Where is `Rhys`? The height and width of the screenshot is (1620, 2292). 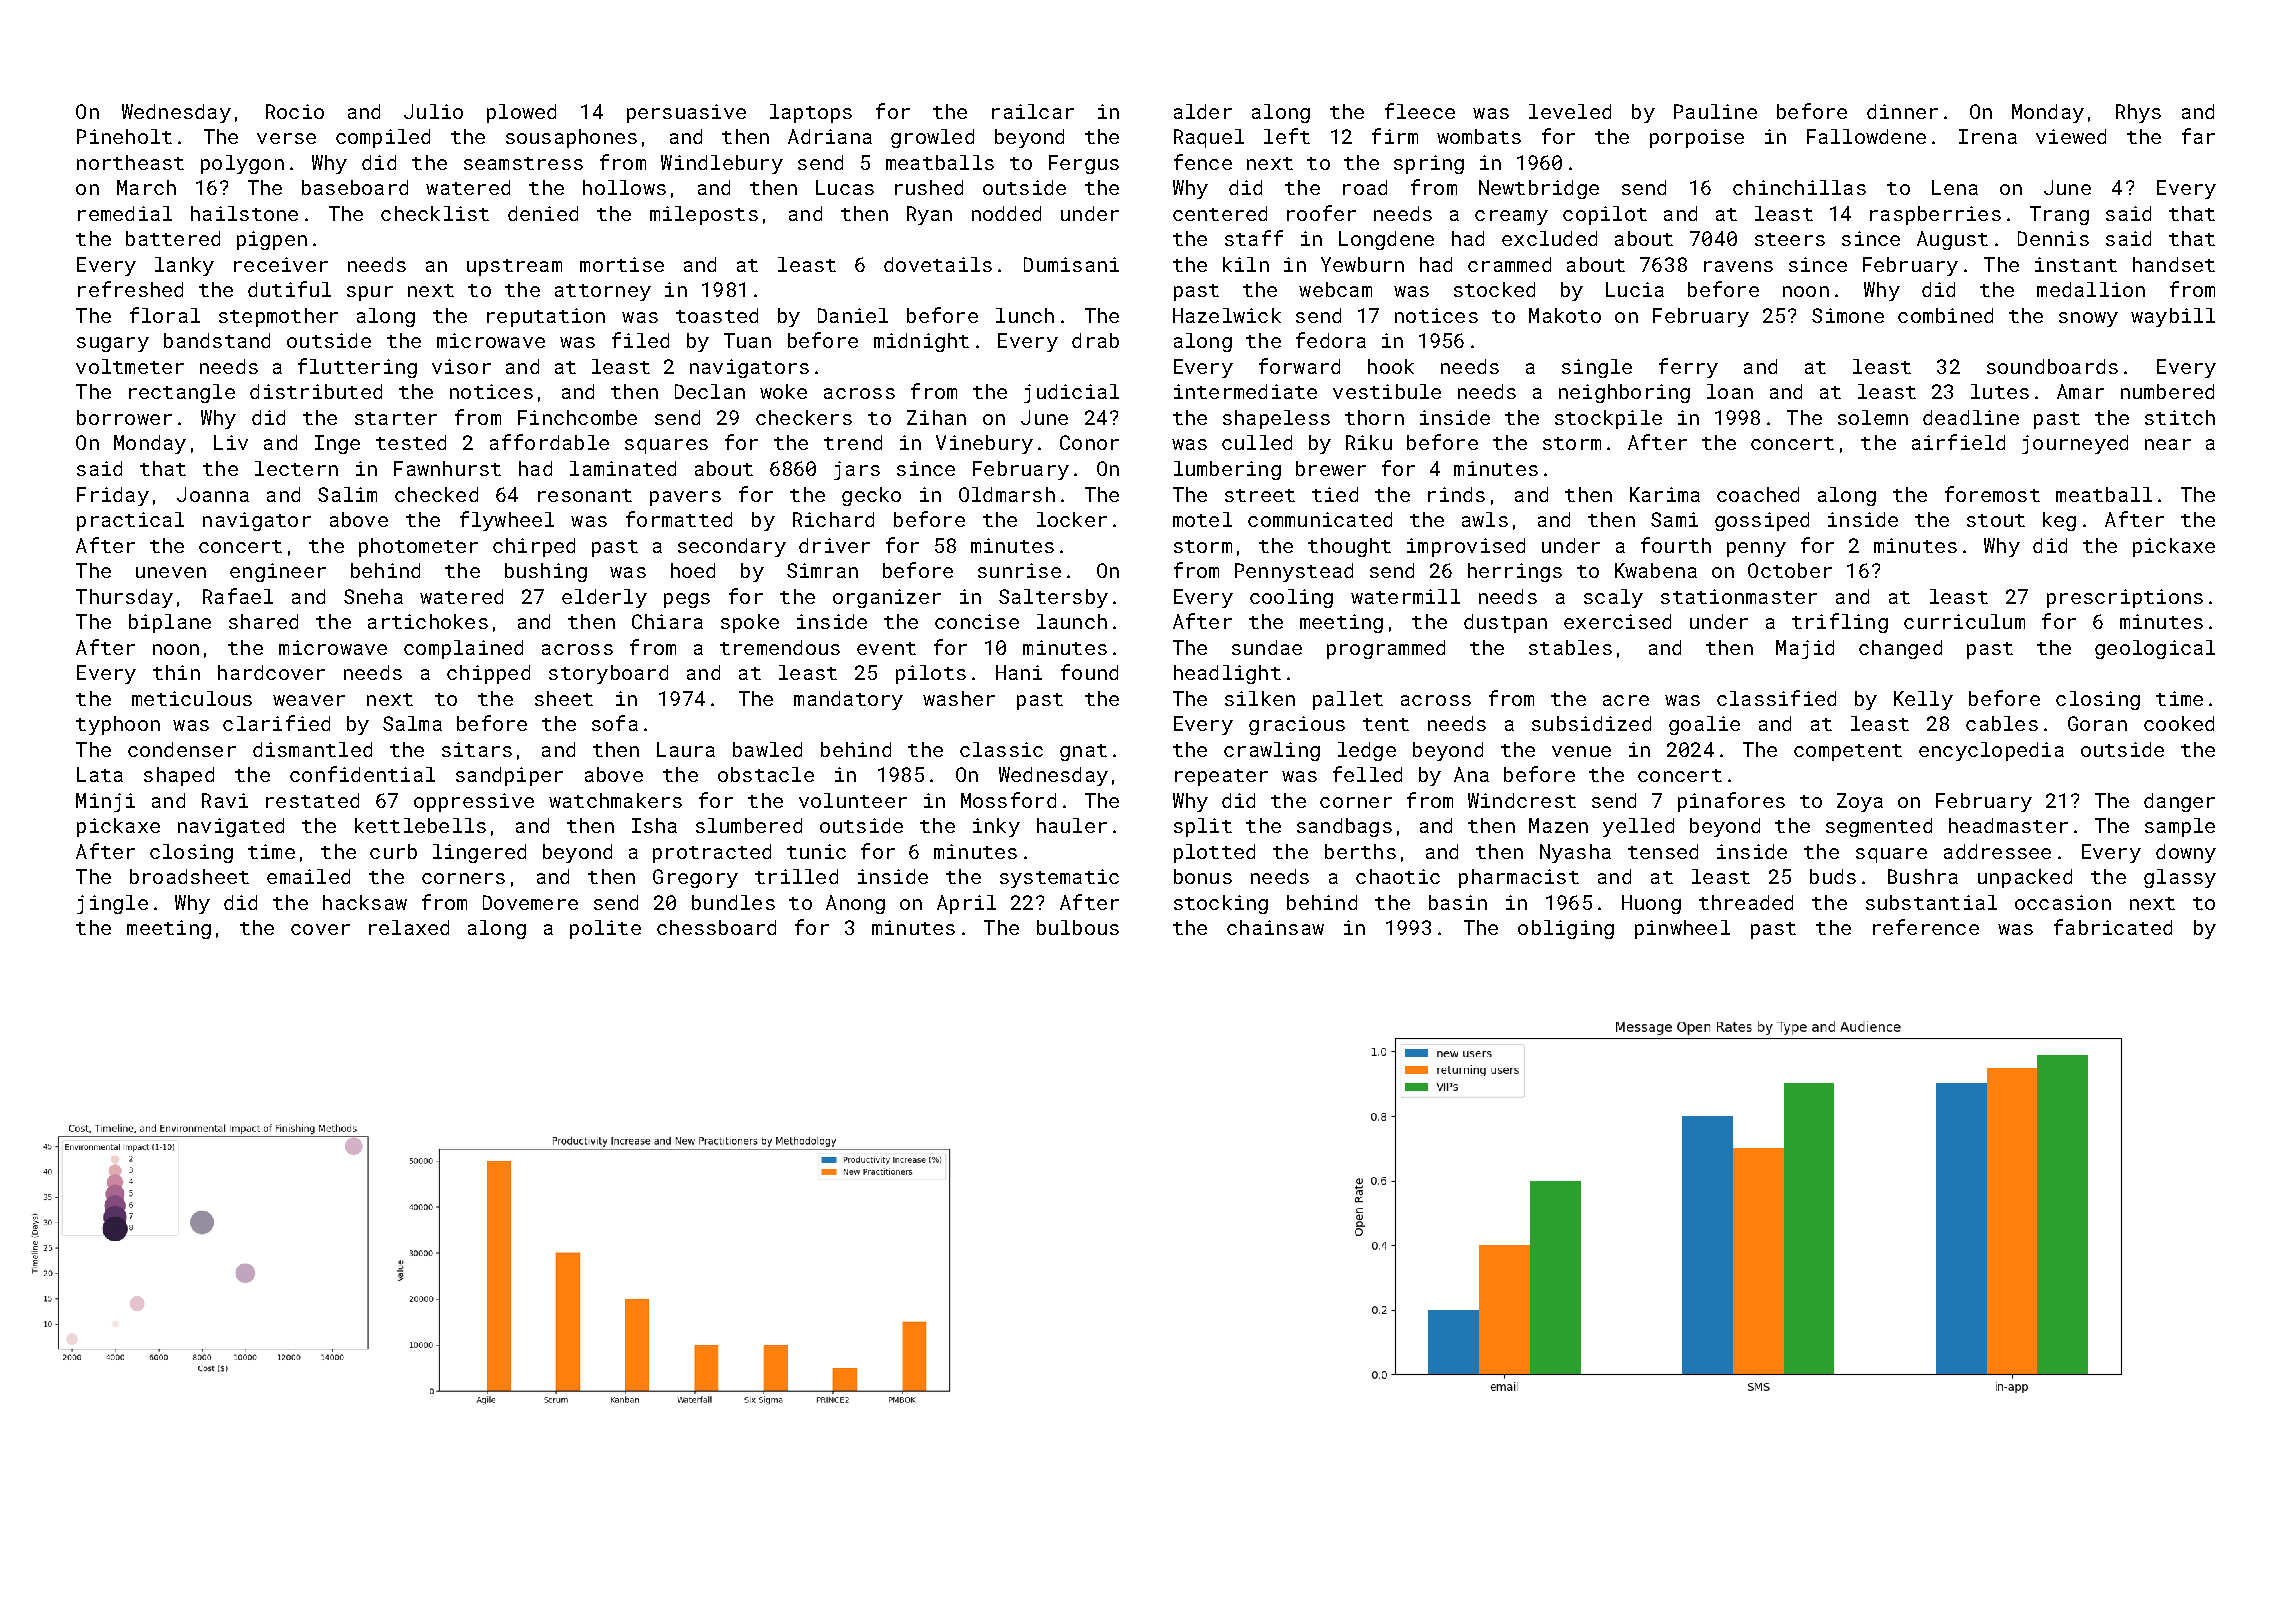 Rhys is located at coordinates (2138, 113).
